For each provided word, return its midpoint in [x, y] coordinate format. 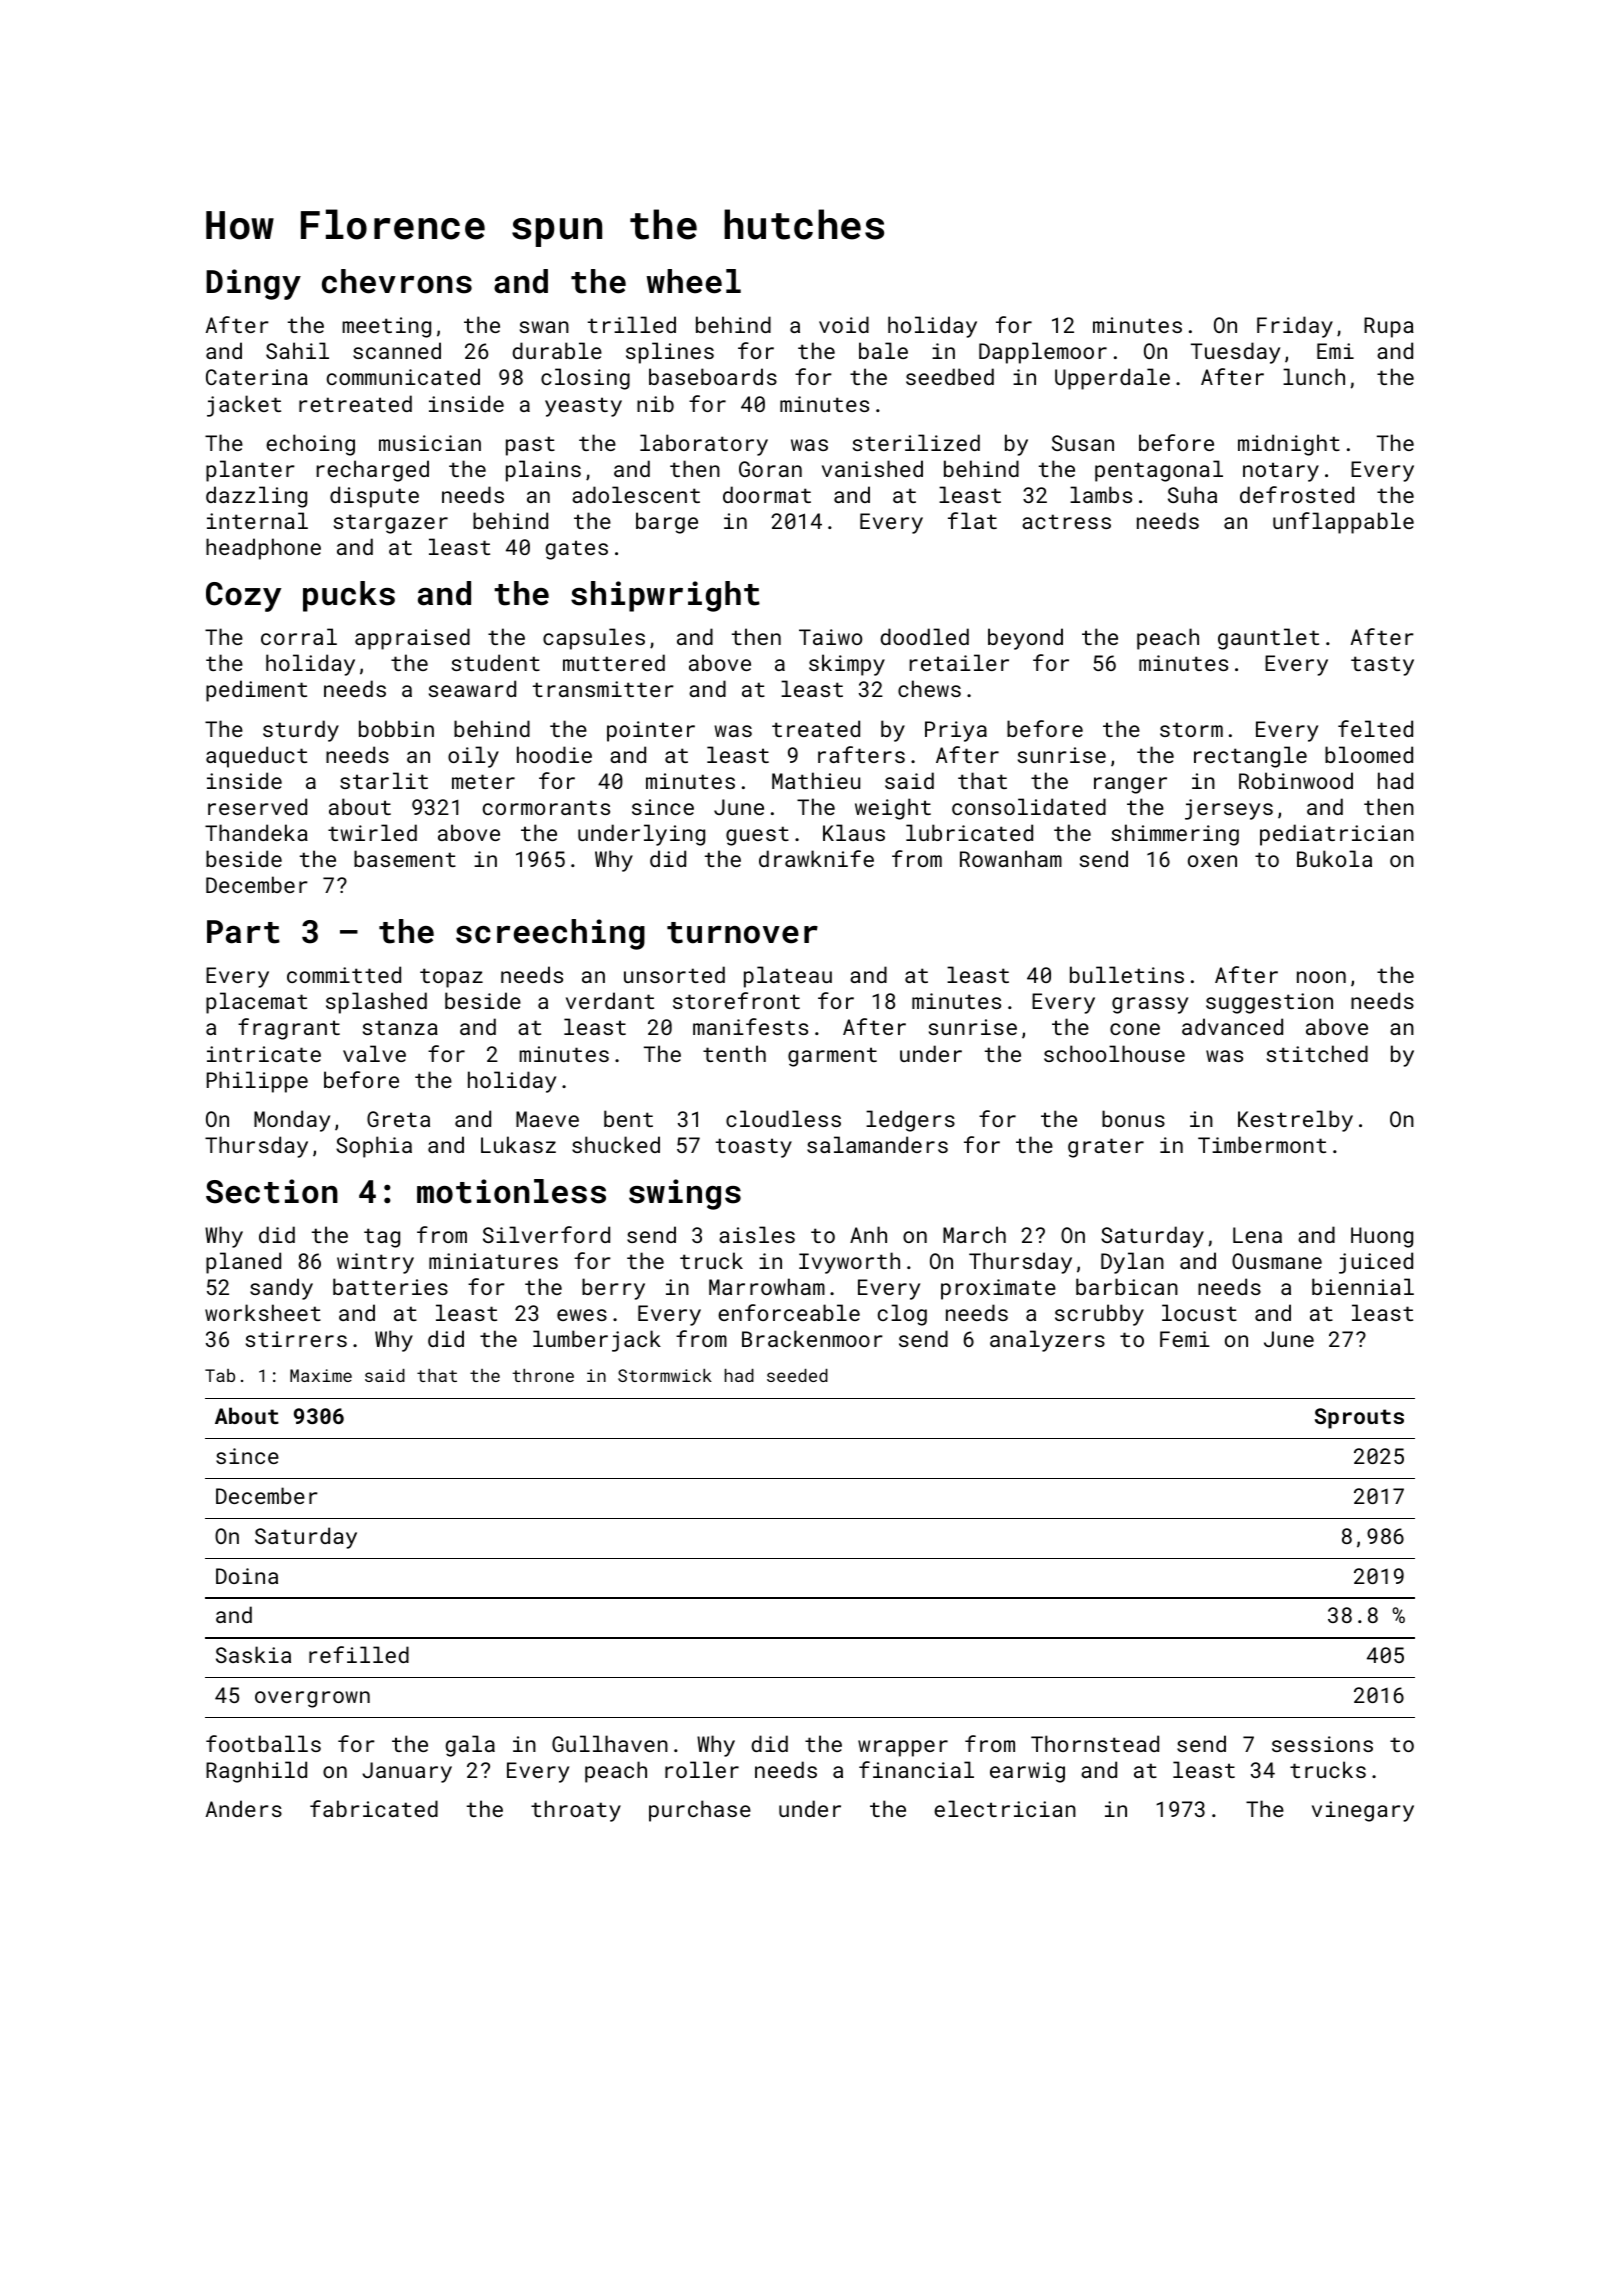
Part [243, 932]
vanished [872, 468]
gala [470, 1746]
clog [902, 1315]
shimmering [1175, 835]
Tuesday [1235, 353]
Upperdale [1112, 379]
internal [257, 520]
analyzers [1047, 1341]
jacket [244, 406]
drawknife [816, 858]
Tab [220, 1375]
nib [655, 403]
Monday [292, 1121]
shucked [616, 1144]
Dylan [1132, 1263]
